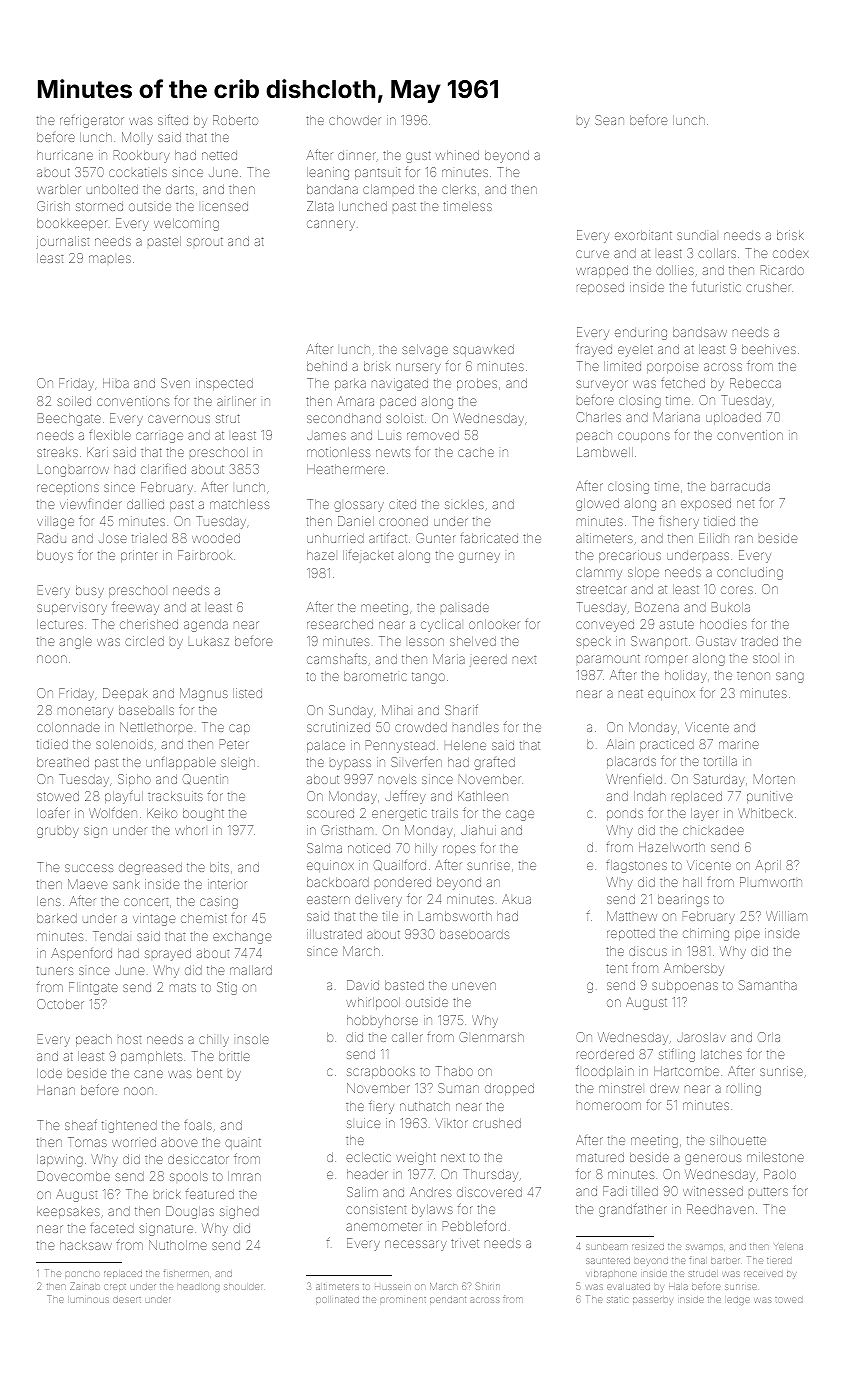  I want to click on agenda, so click(206, 625).
